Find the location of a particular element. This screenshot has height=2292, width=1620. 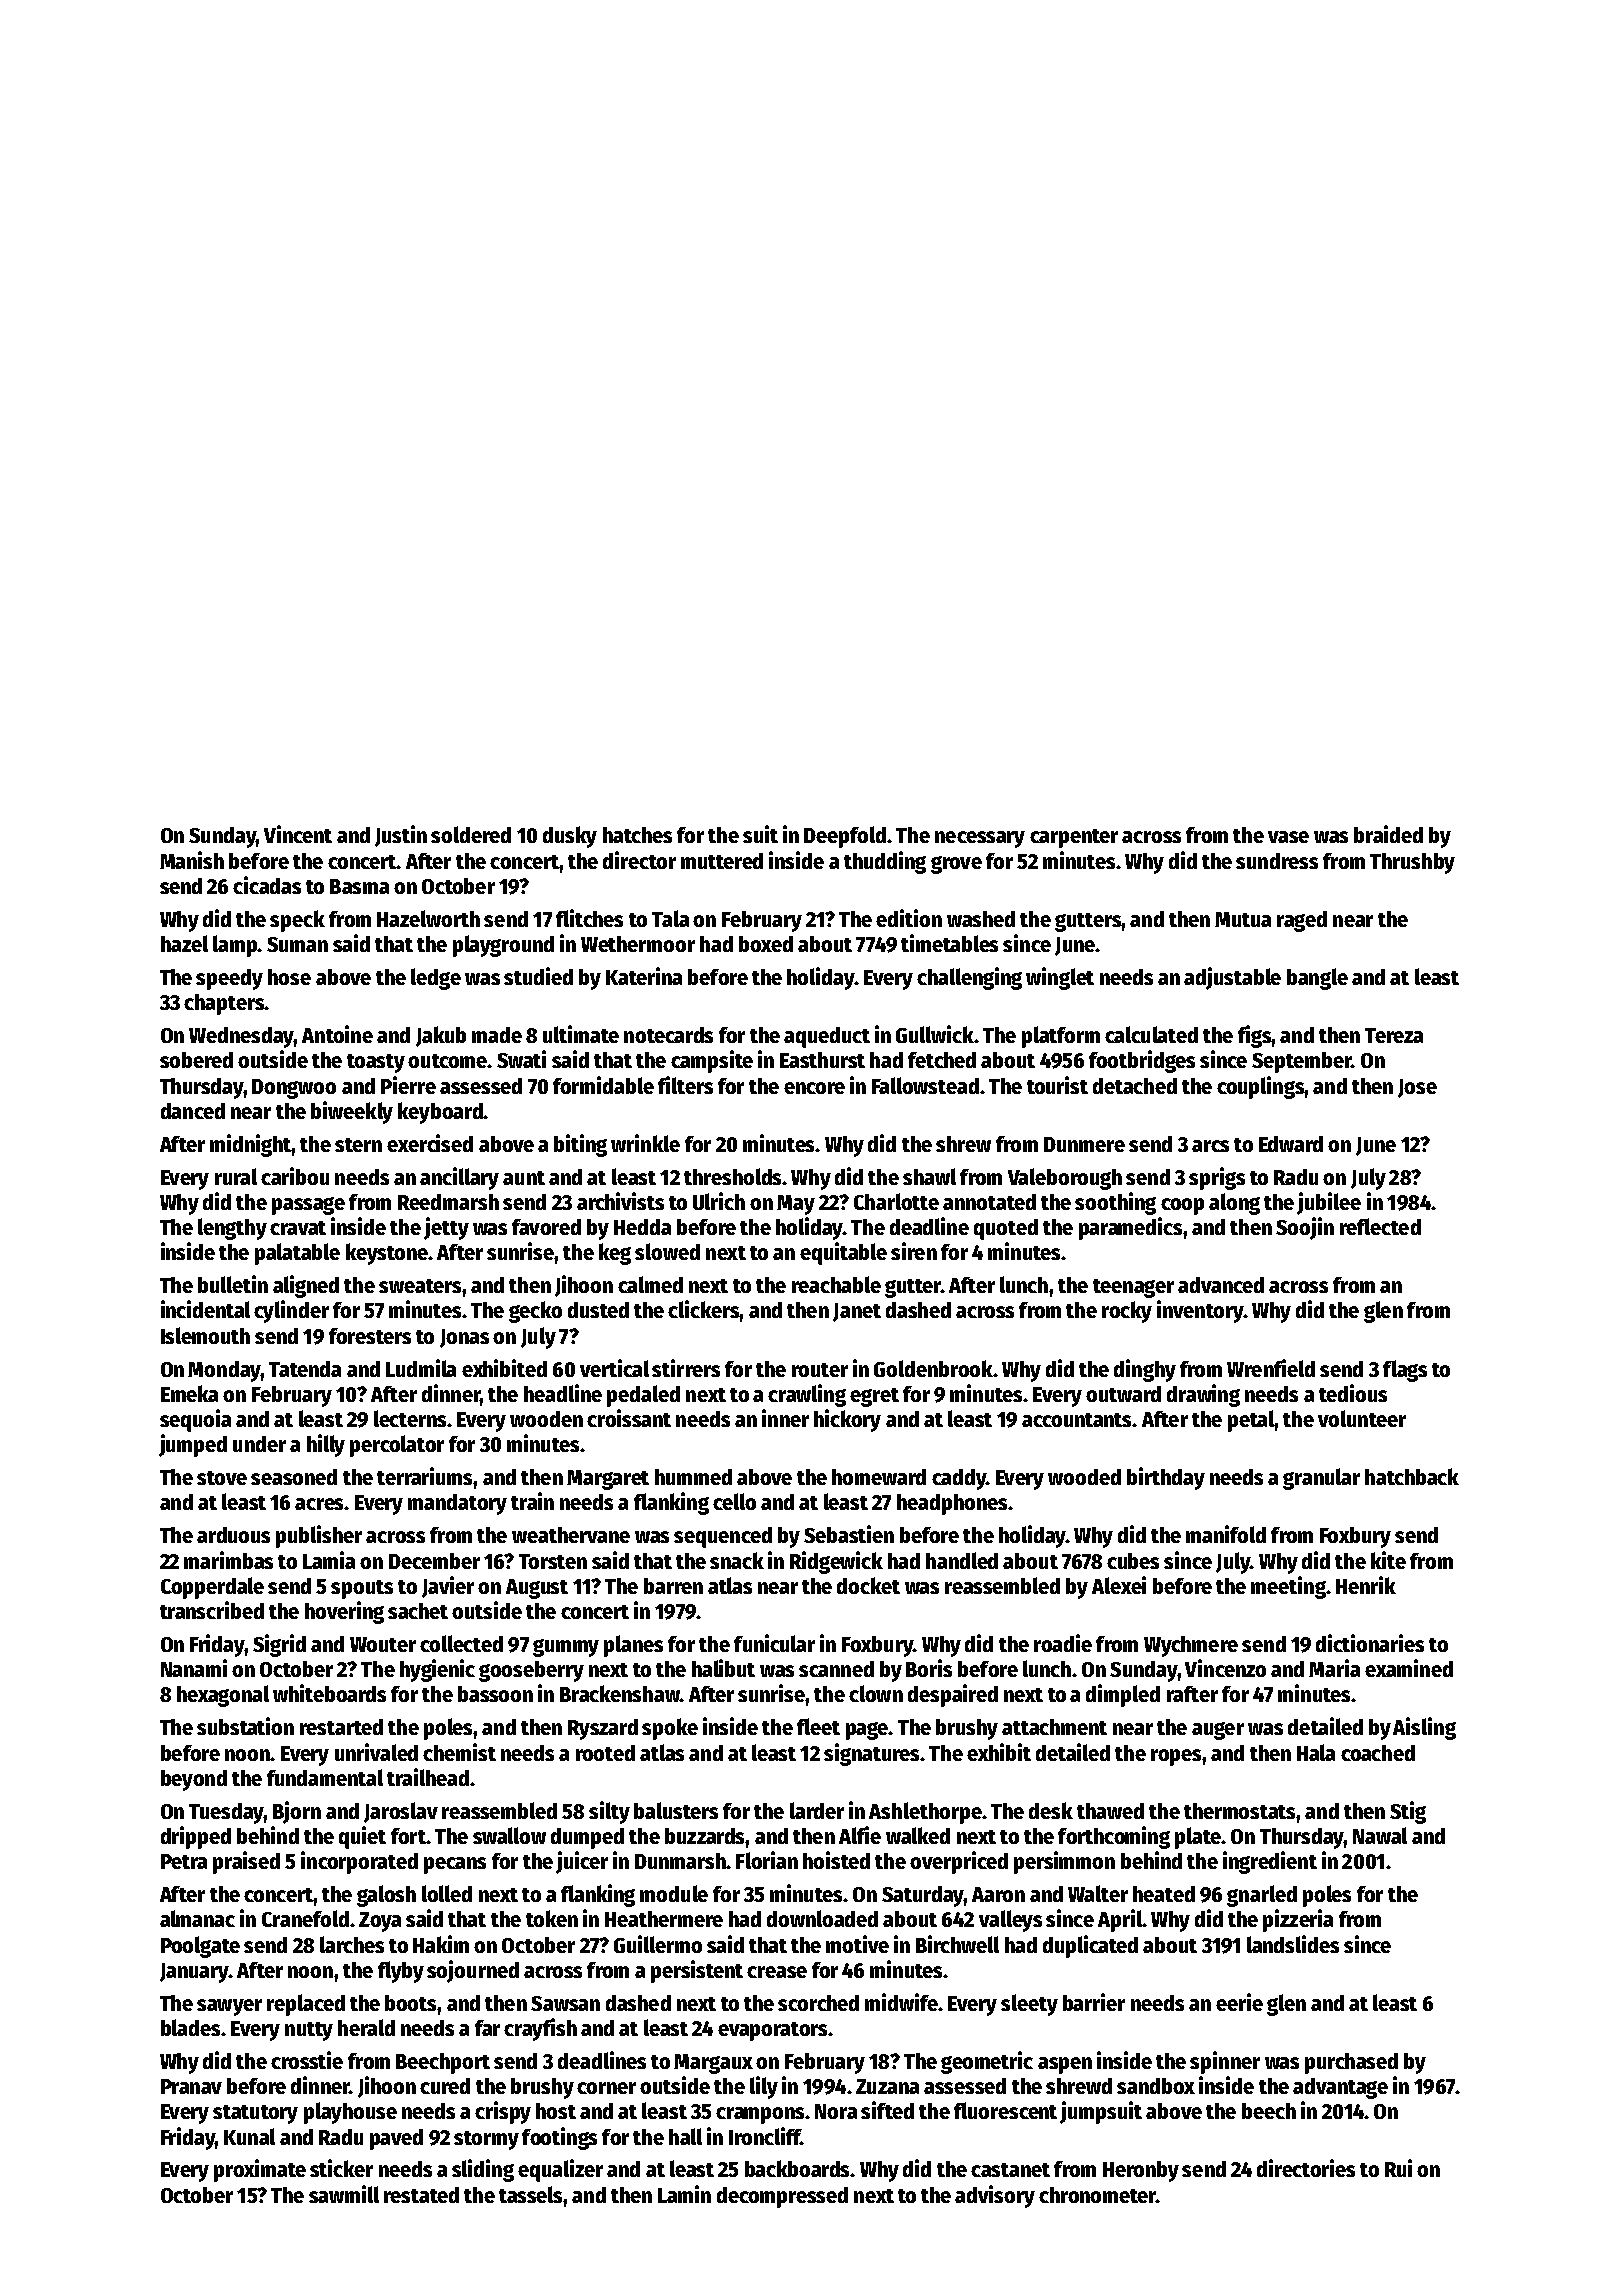

vase is located at coordinates (1288, 837).
